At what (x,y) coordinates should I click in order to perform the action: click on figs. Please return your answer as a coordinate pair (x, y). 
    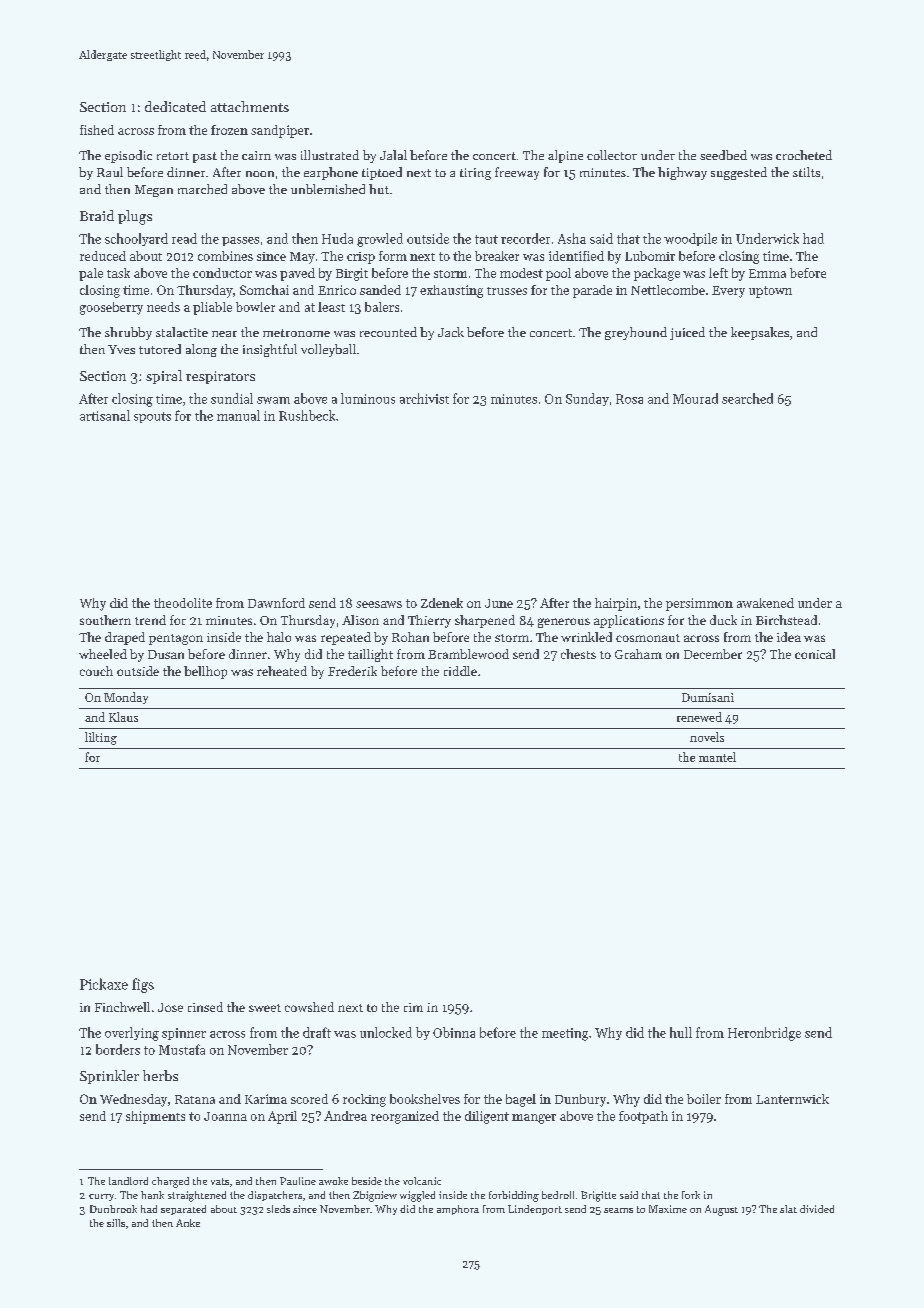
    Looking at the image, I should click on (143, 985).
